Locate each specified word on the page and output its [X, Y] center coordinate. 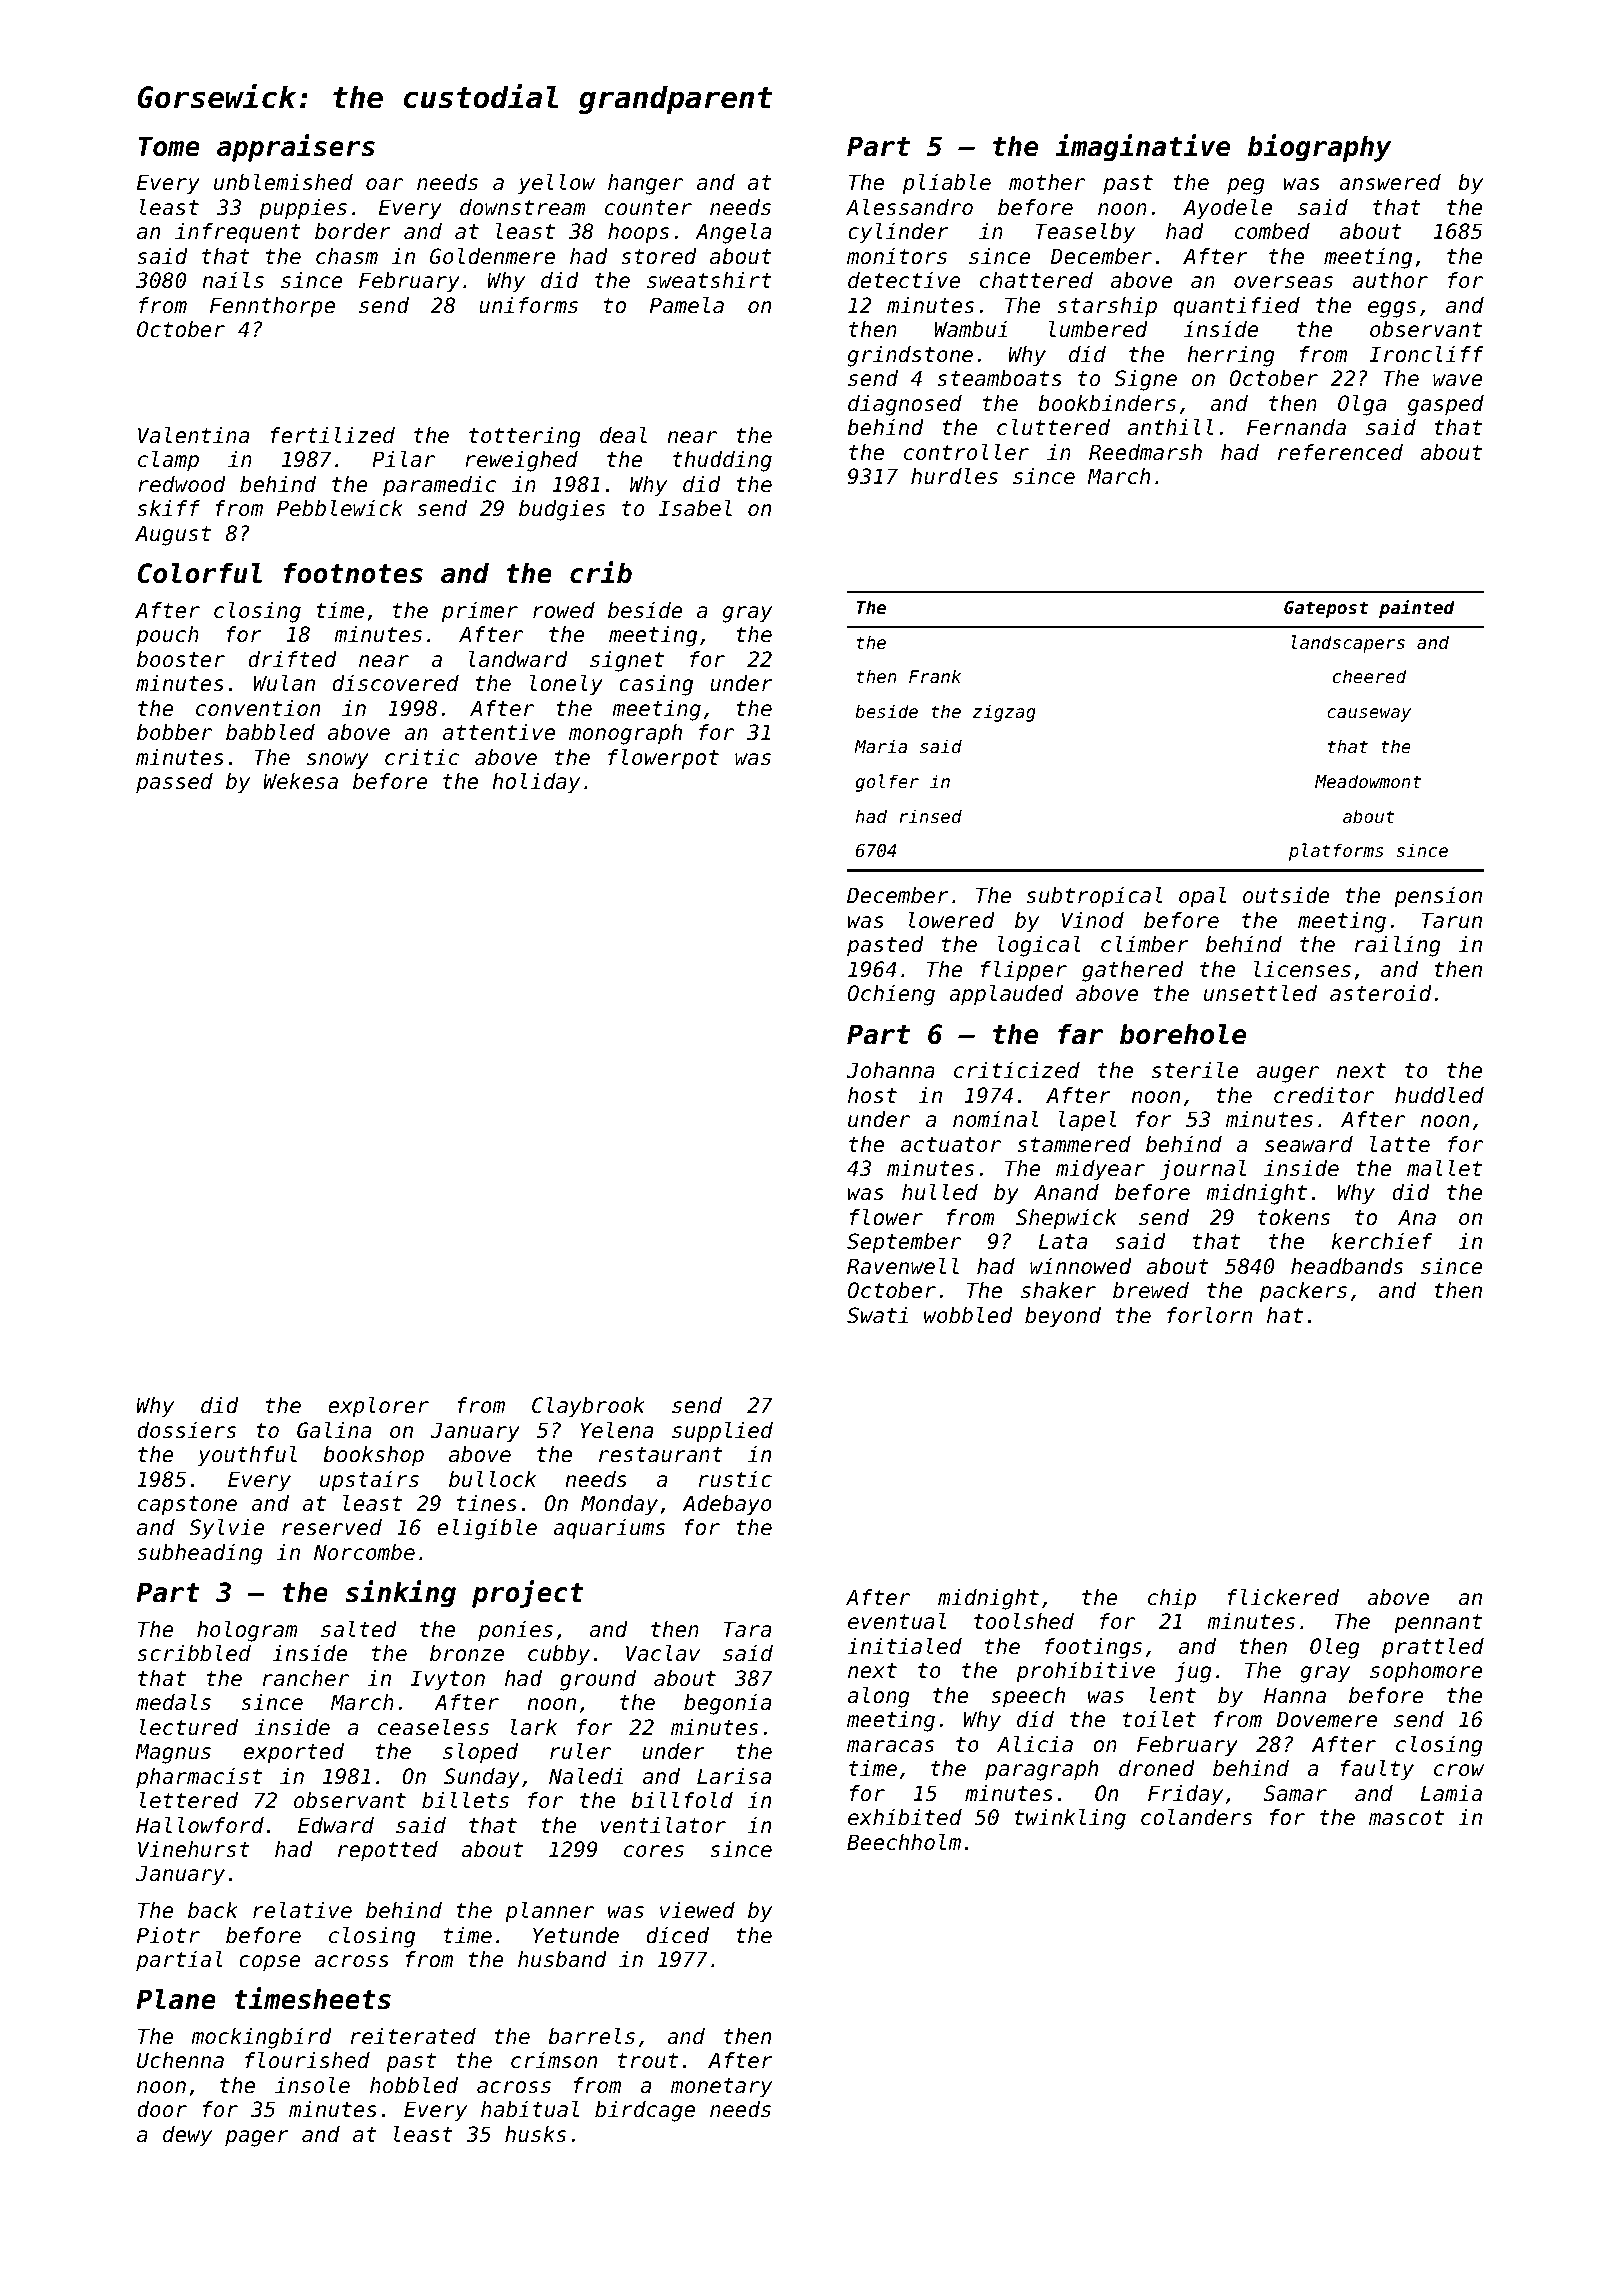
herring [1231, 356]
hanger [645, 184]
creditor [1324, 1095]
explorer [378, 1407]
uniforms [528, 305]
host [872, 1095]
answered [1390, 182]
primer [480, 612]
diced [678, 1935]
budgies [562, 510]
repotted [388, 1851]
